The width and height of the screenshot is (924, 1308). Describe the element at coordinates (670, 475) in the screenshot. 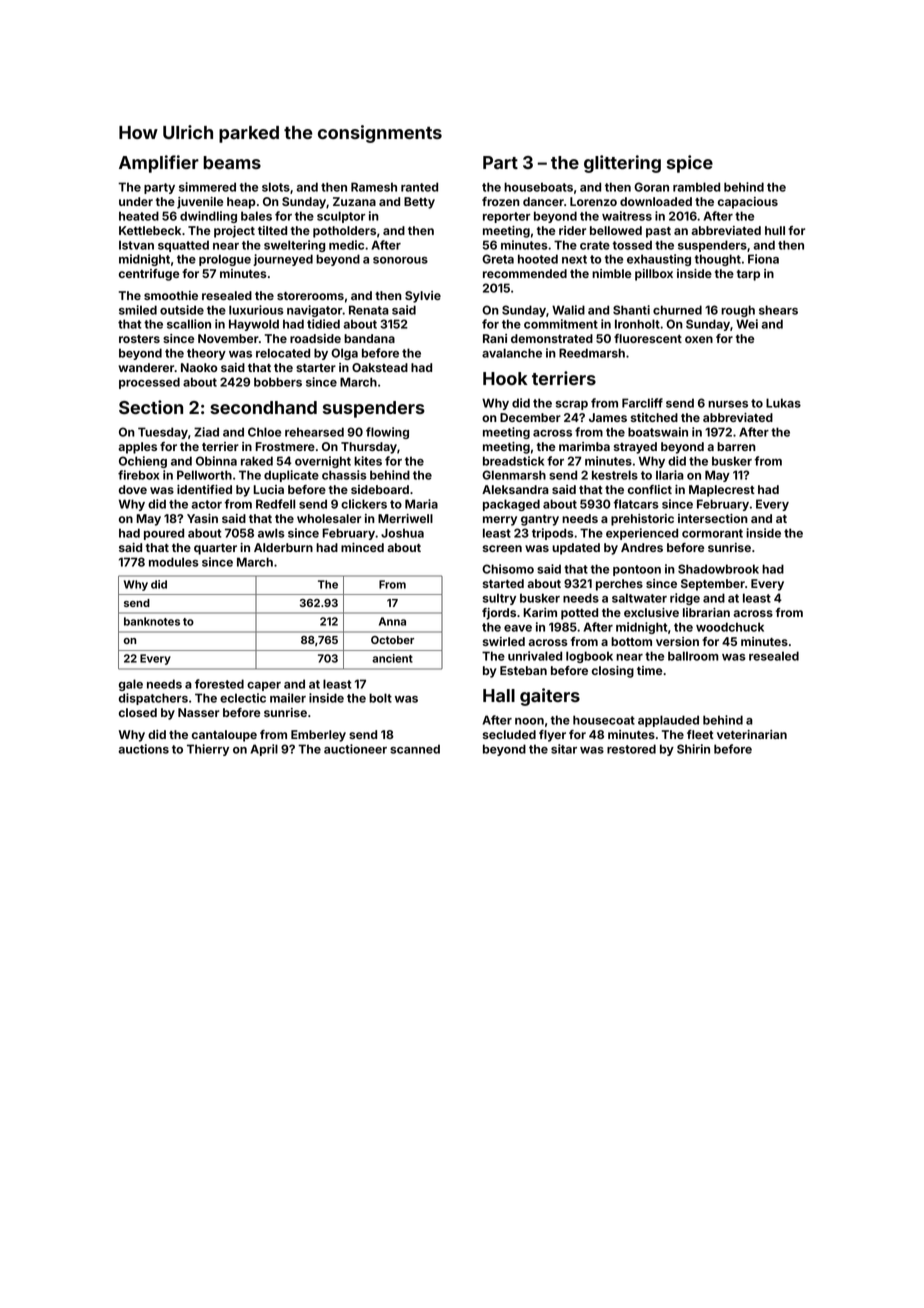

I see `Ilaria` at that location.
